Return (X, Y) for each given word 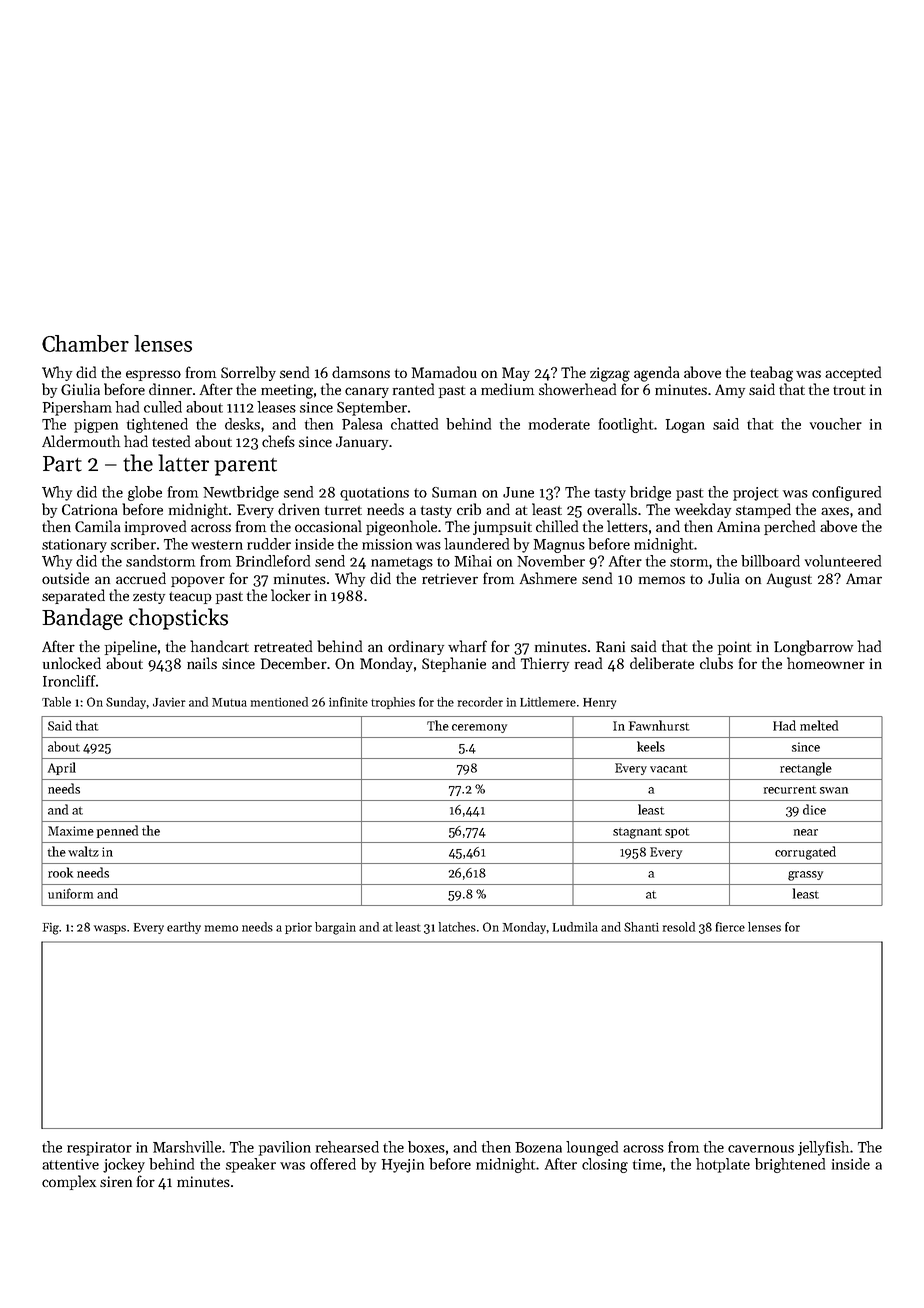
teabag (771, 374)
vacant (669, 769)
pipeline (131, 647)
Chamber (85, 343)
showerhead (577, 389)
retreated (283, 646)
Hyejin (403, 1166)
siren (116, 1181)
